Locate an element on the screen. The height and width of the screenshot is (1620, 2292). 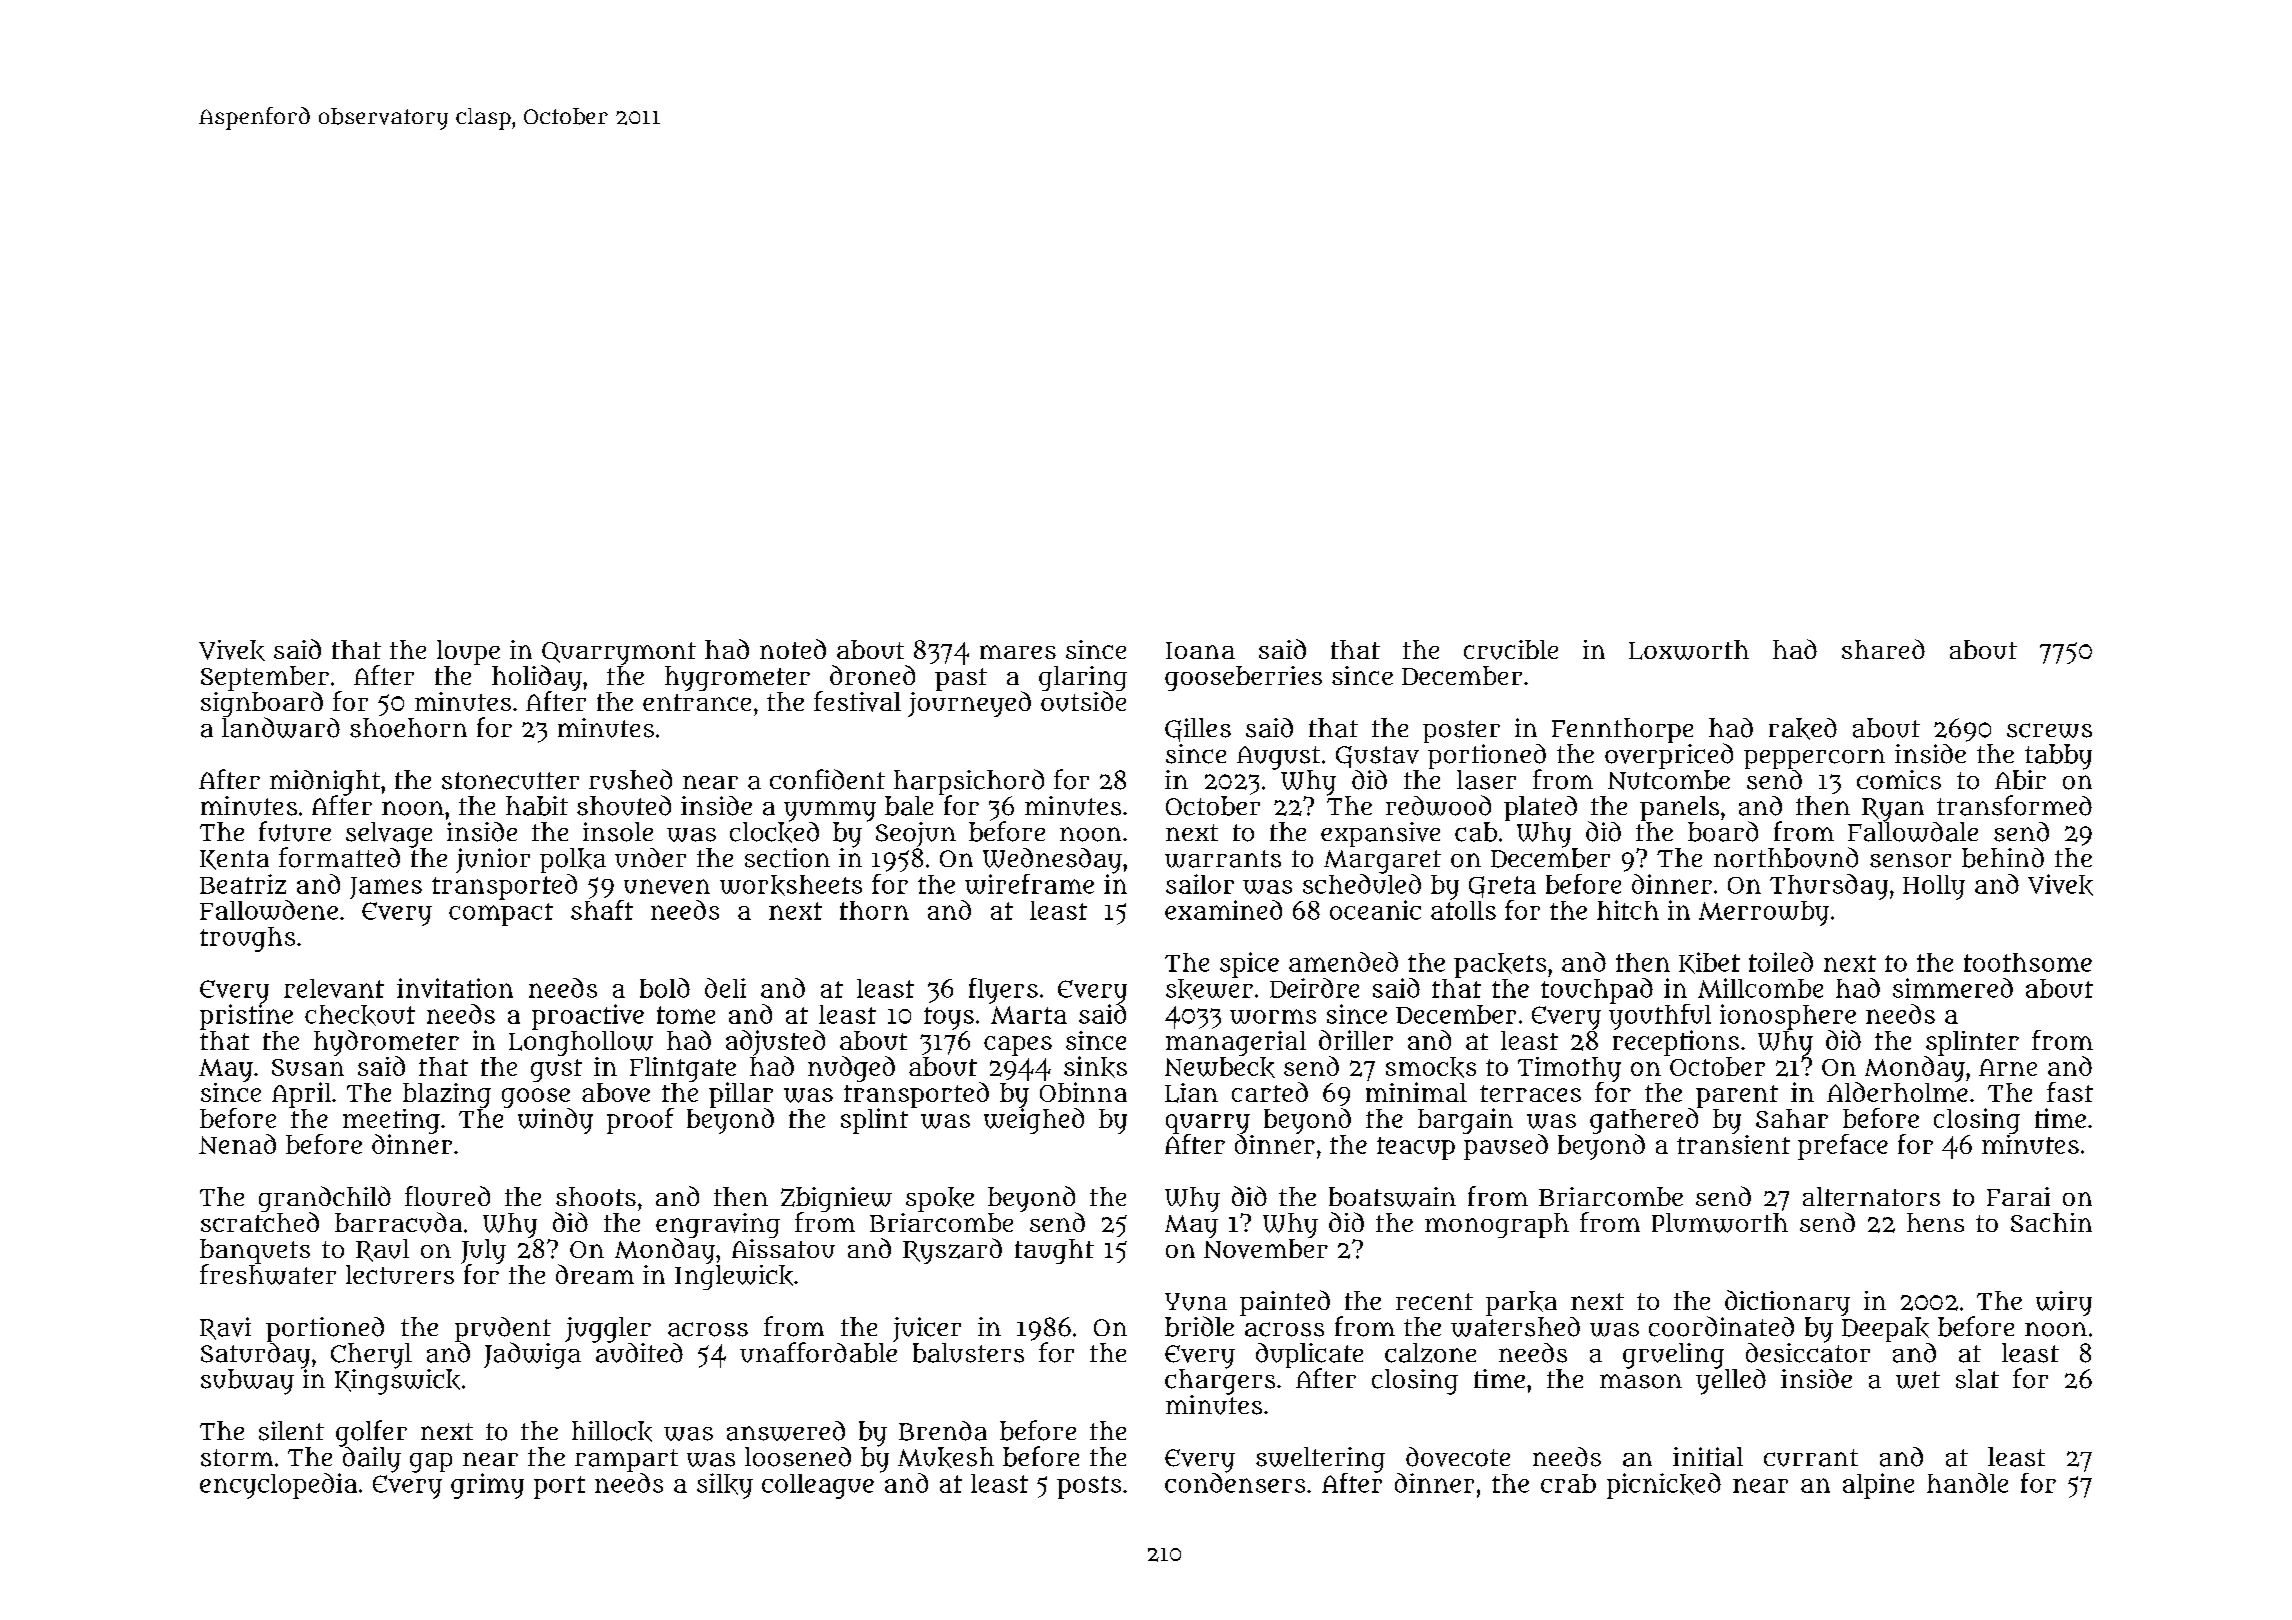
Gilles is located at coordinates (1198, 730).
